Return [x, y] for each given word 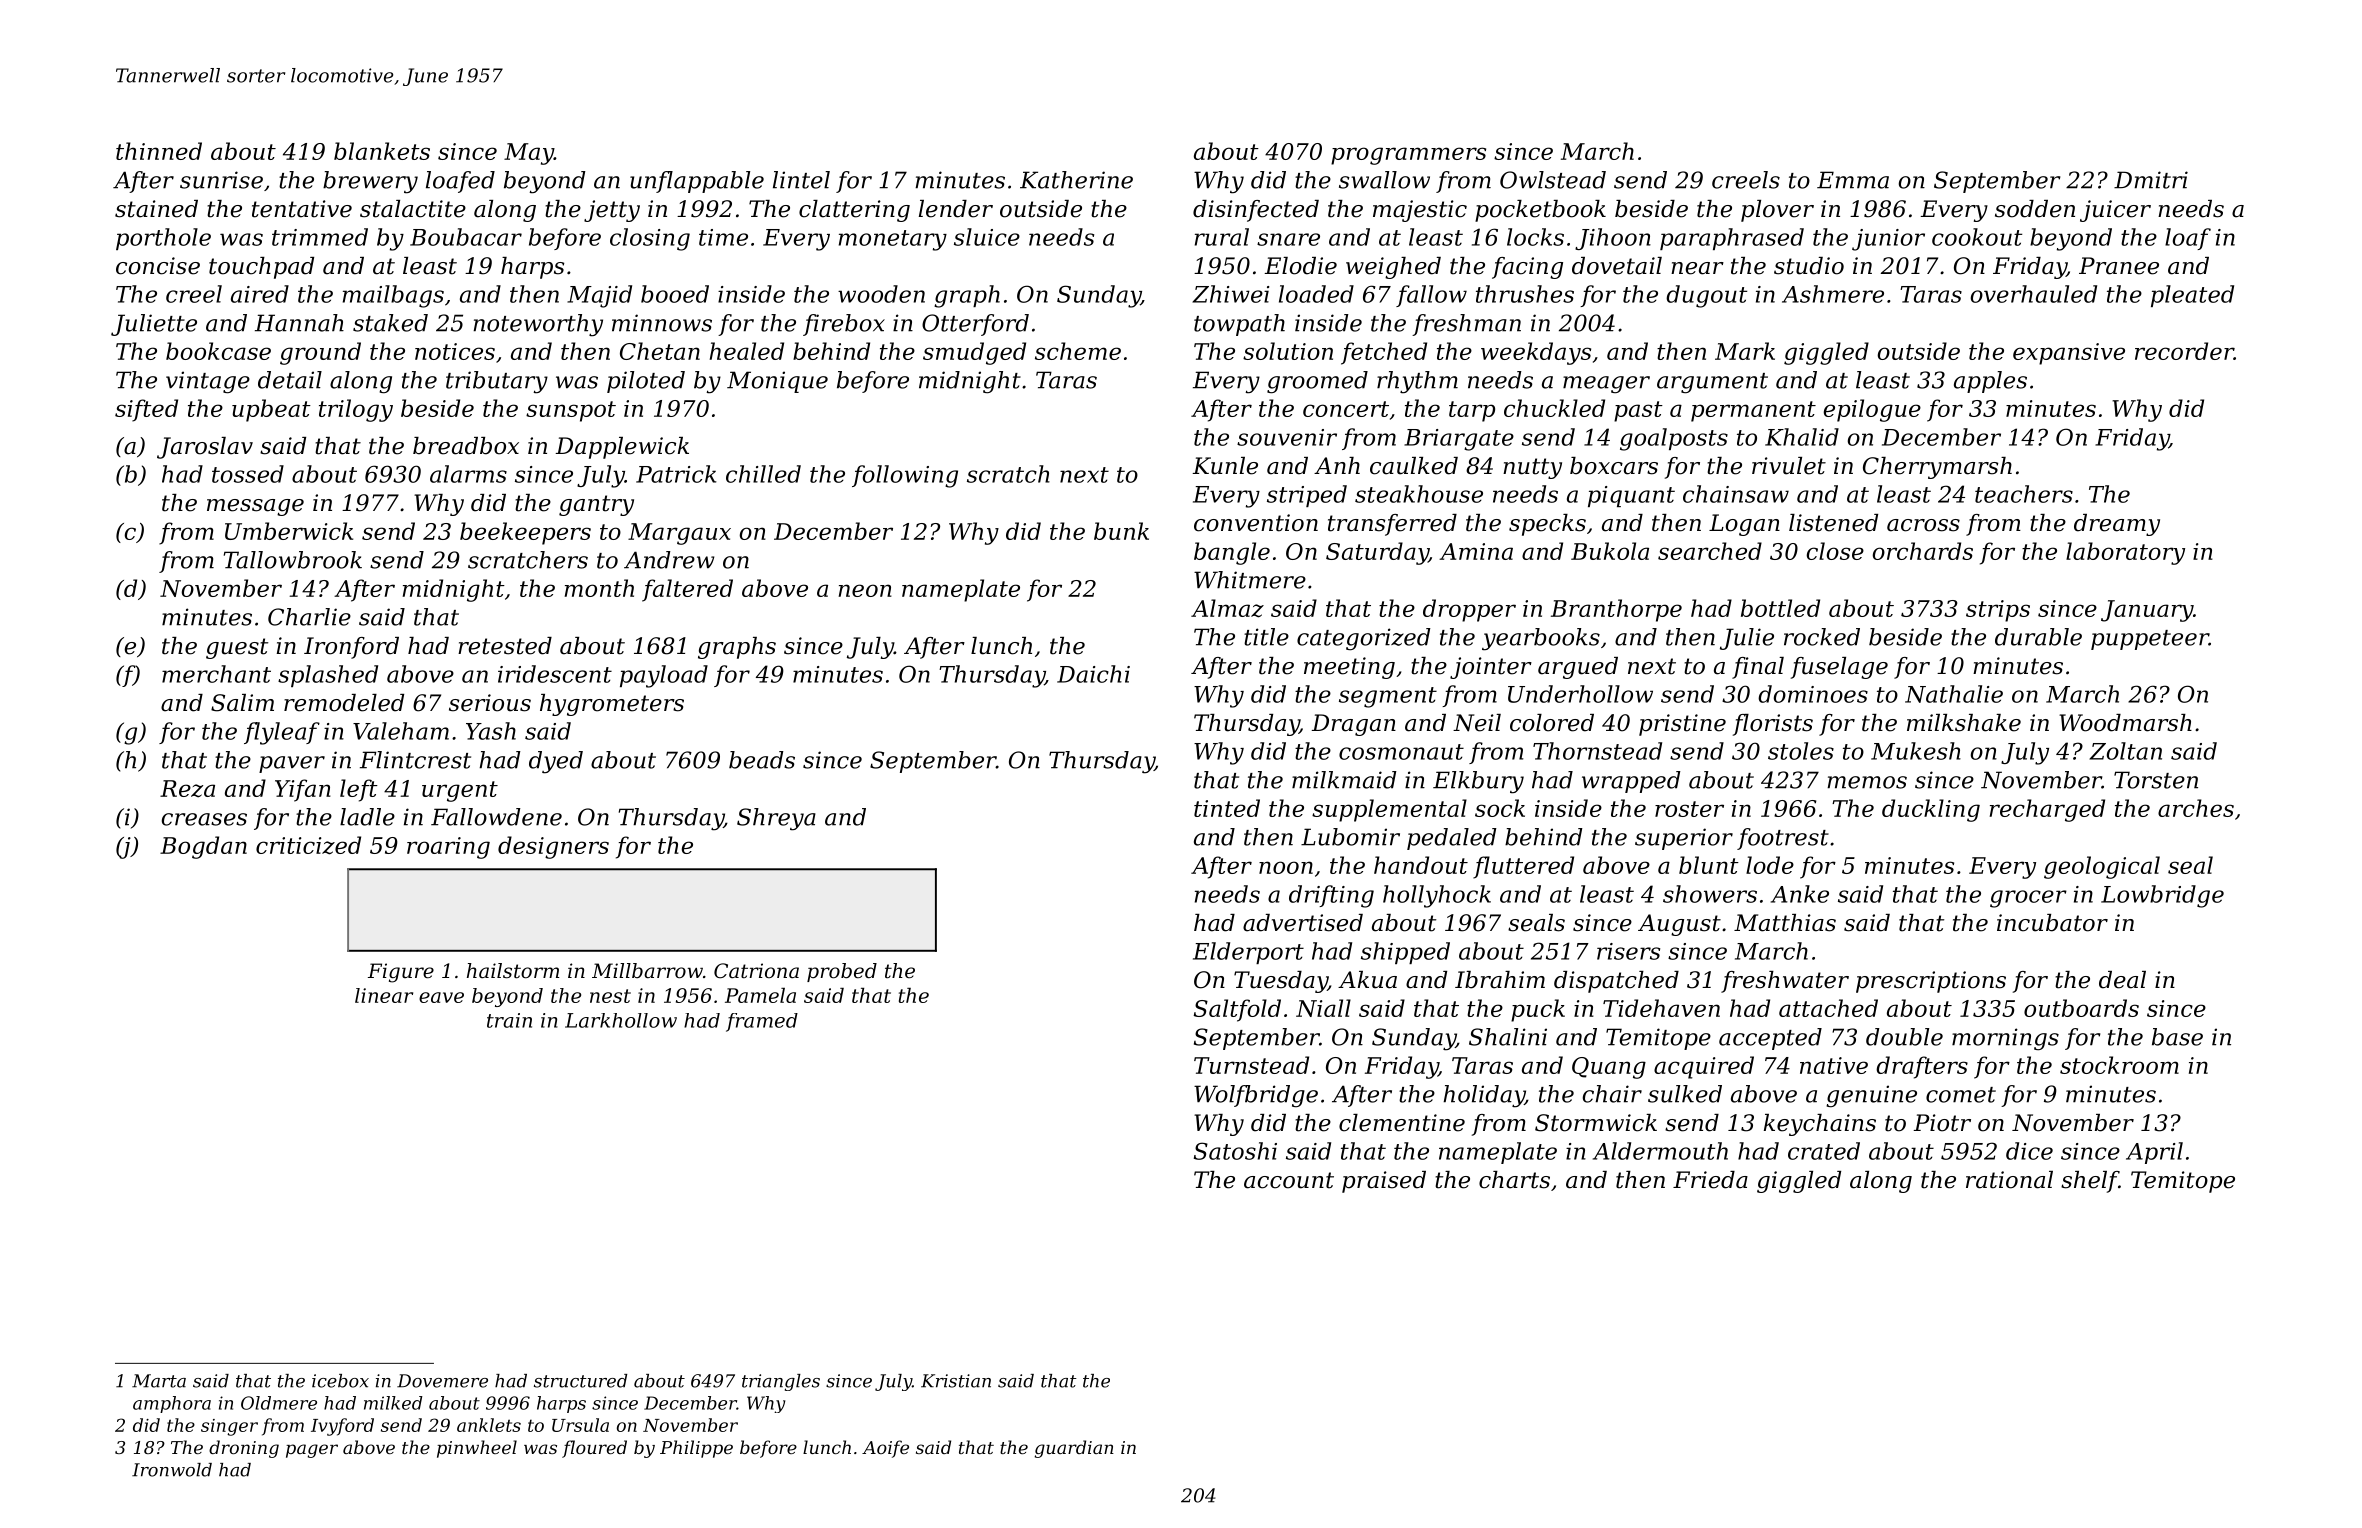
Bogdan [203, 847]
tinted [1227, 808]
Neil [1477, 723]
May [529, 154]
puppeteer [2150, 640]
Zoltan [2125, 751]
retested [505, 646]
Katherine [1076, 180]
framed [762, 1022]
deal [2122, 980]
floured [594, 1449]
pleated [2192, 296]
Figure [401, 973]
